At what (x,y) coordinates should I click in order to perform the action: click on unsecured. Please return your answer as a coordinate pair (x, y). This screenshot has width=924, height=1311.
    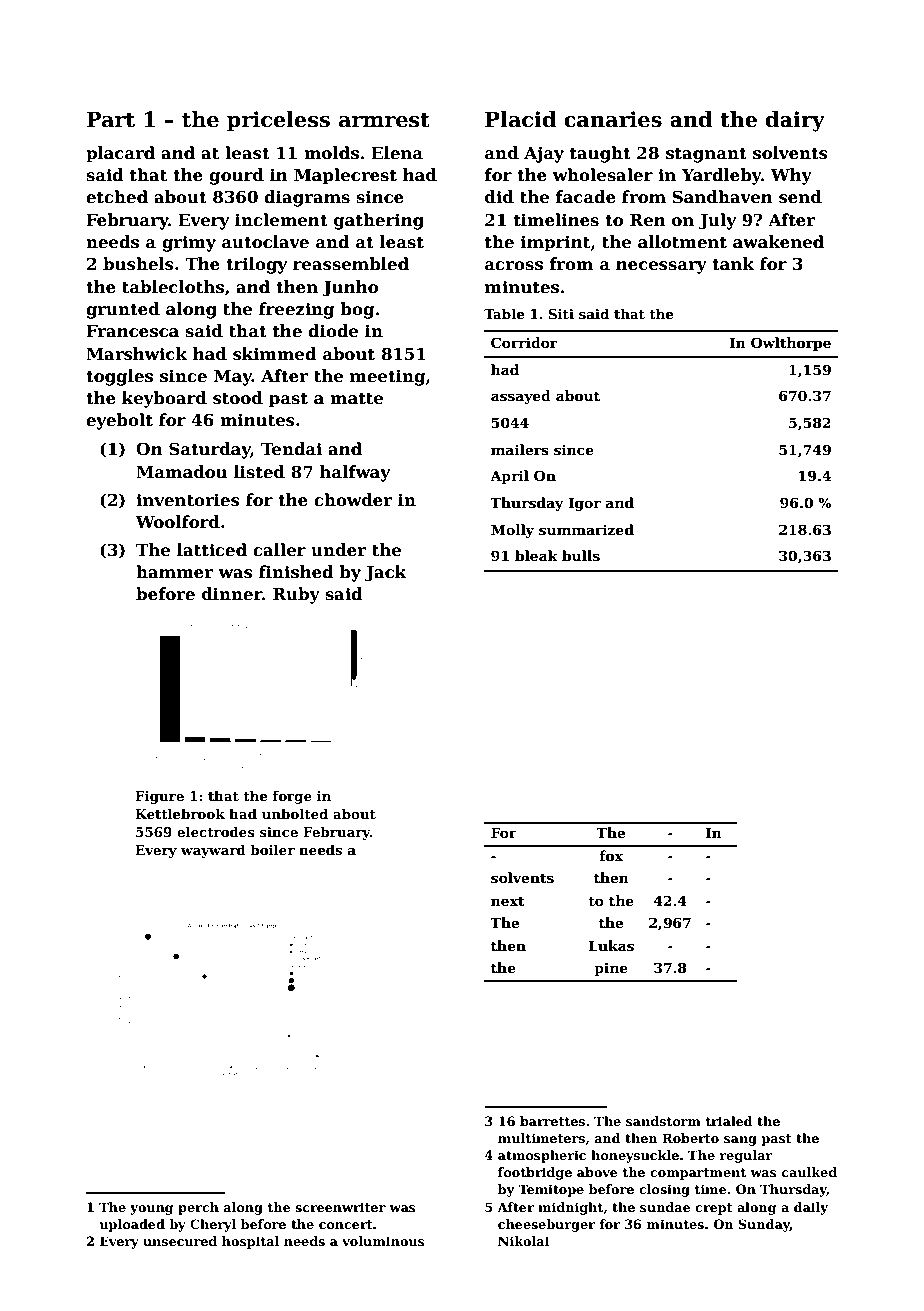
    Looking at the image, I should click on (180, 1241).
